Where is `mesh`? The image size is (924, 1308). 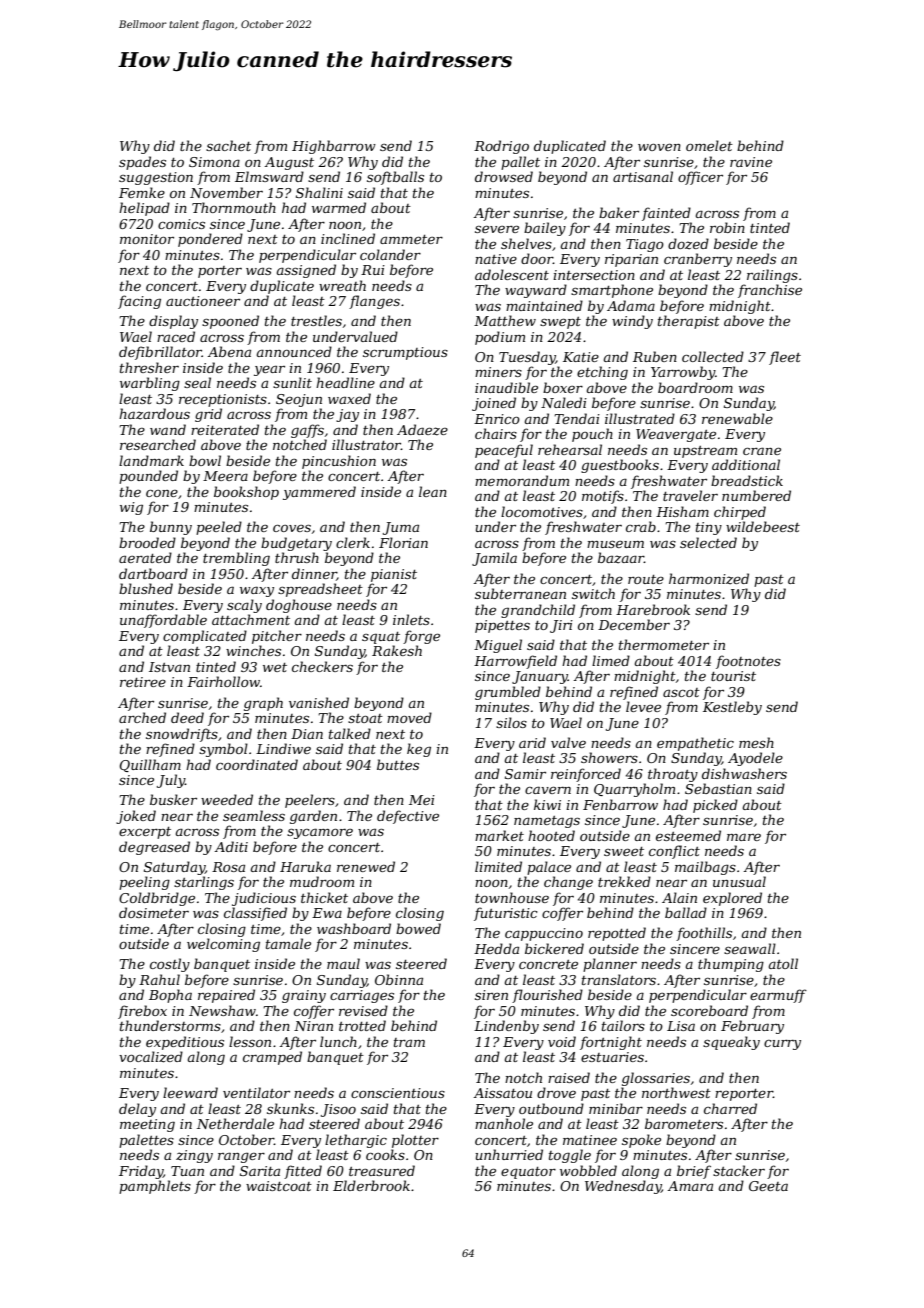
mesh is located at coordinates (756, 742).
